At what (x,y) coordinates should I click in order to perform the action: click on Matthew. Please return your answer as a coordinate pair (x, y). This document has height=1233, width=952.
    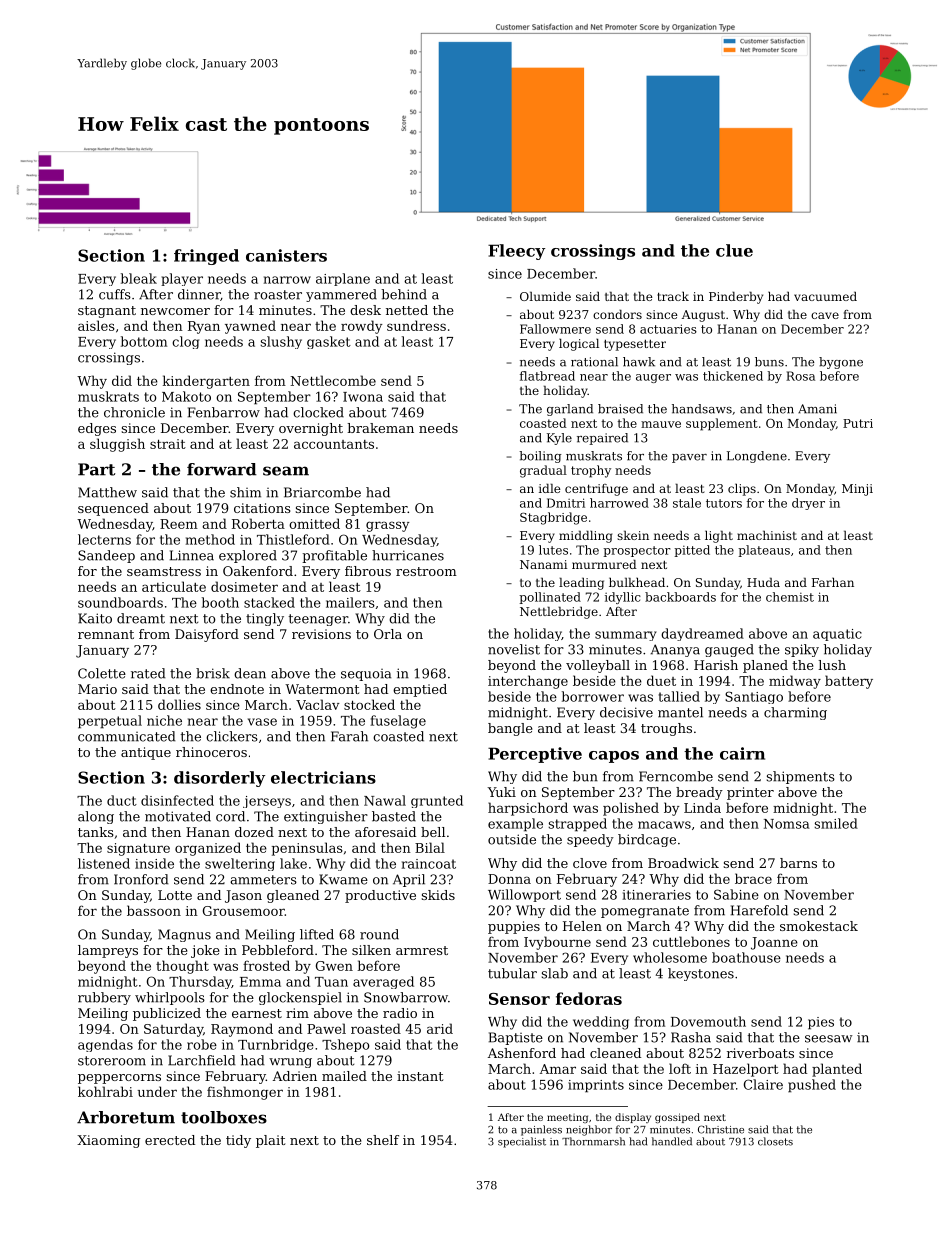
    Looking at the image, I should click on (107, 492).
